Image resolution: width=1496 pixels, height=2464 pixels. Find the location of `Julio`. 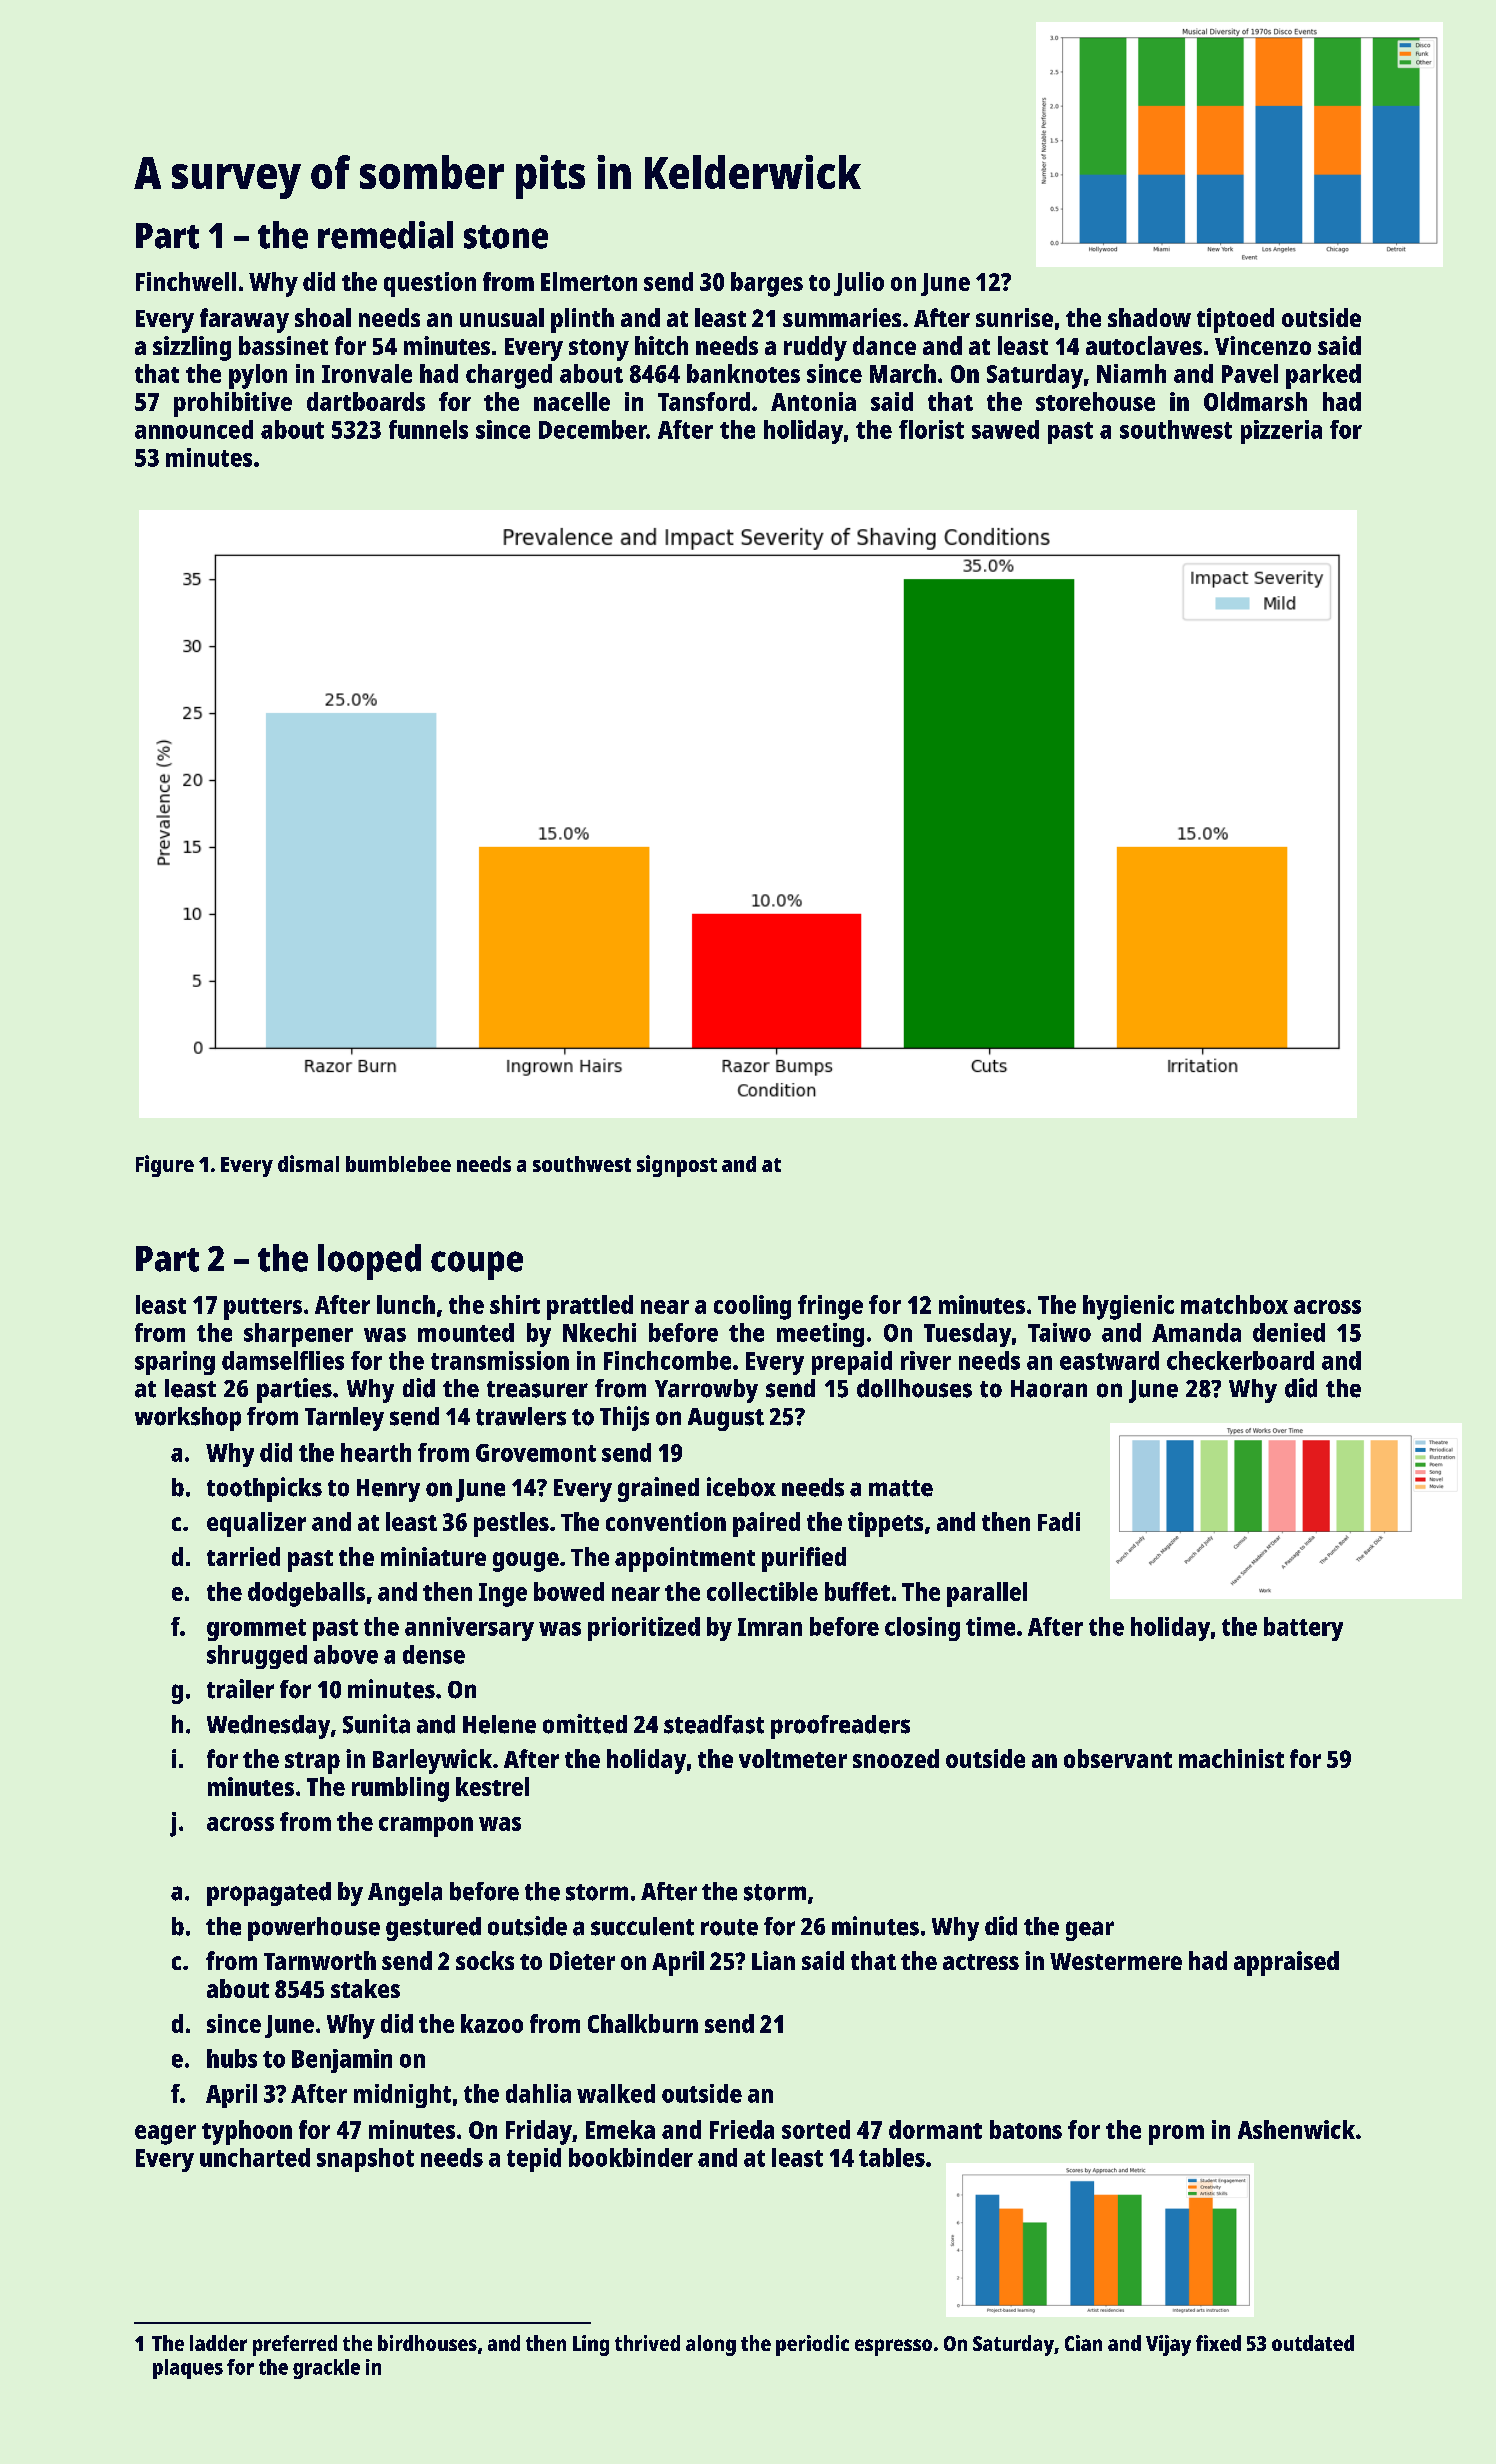

Julio is located at coordinates (859, 284).
